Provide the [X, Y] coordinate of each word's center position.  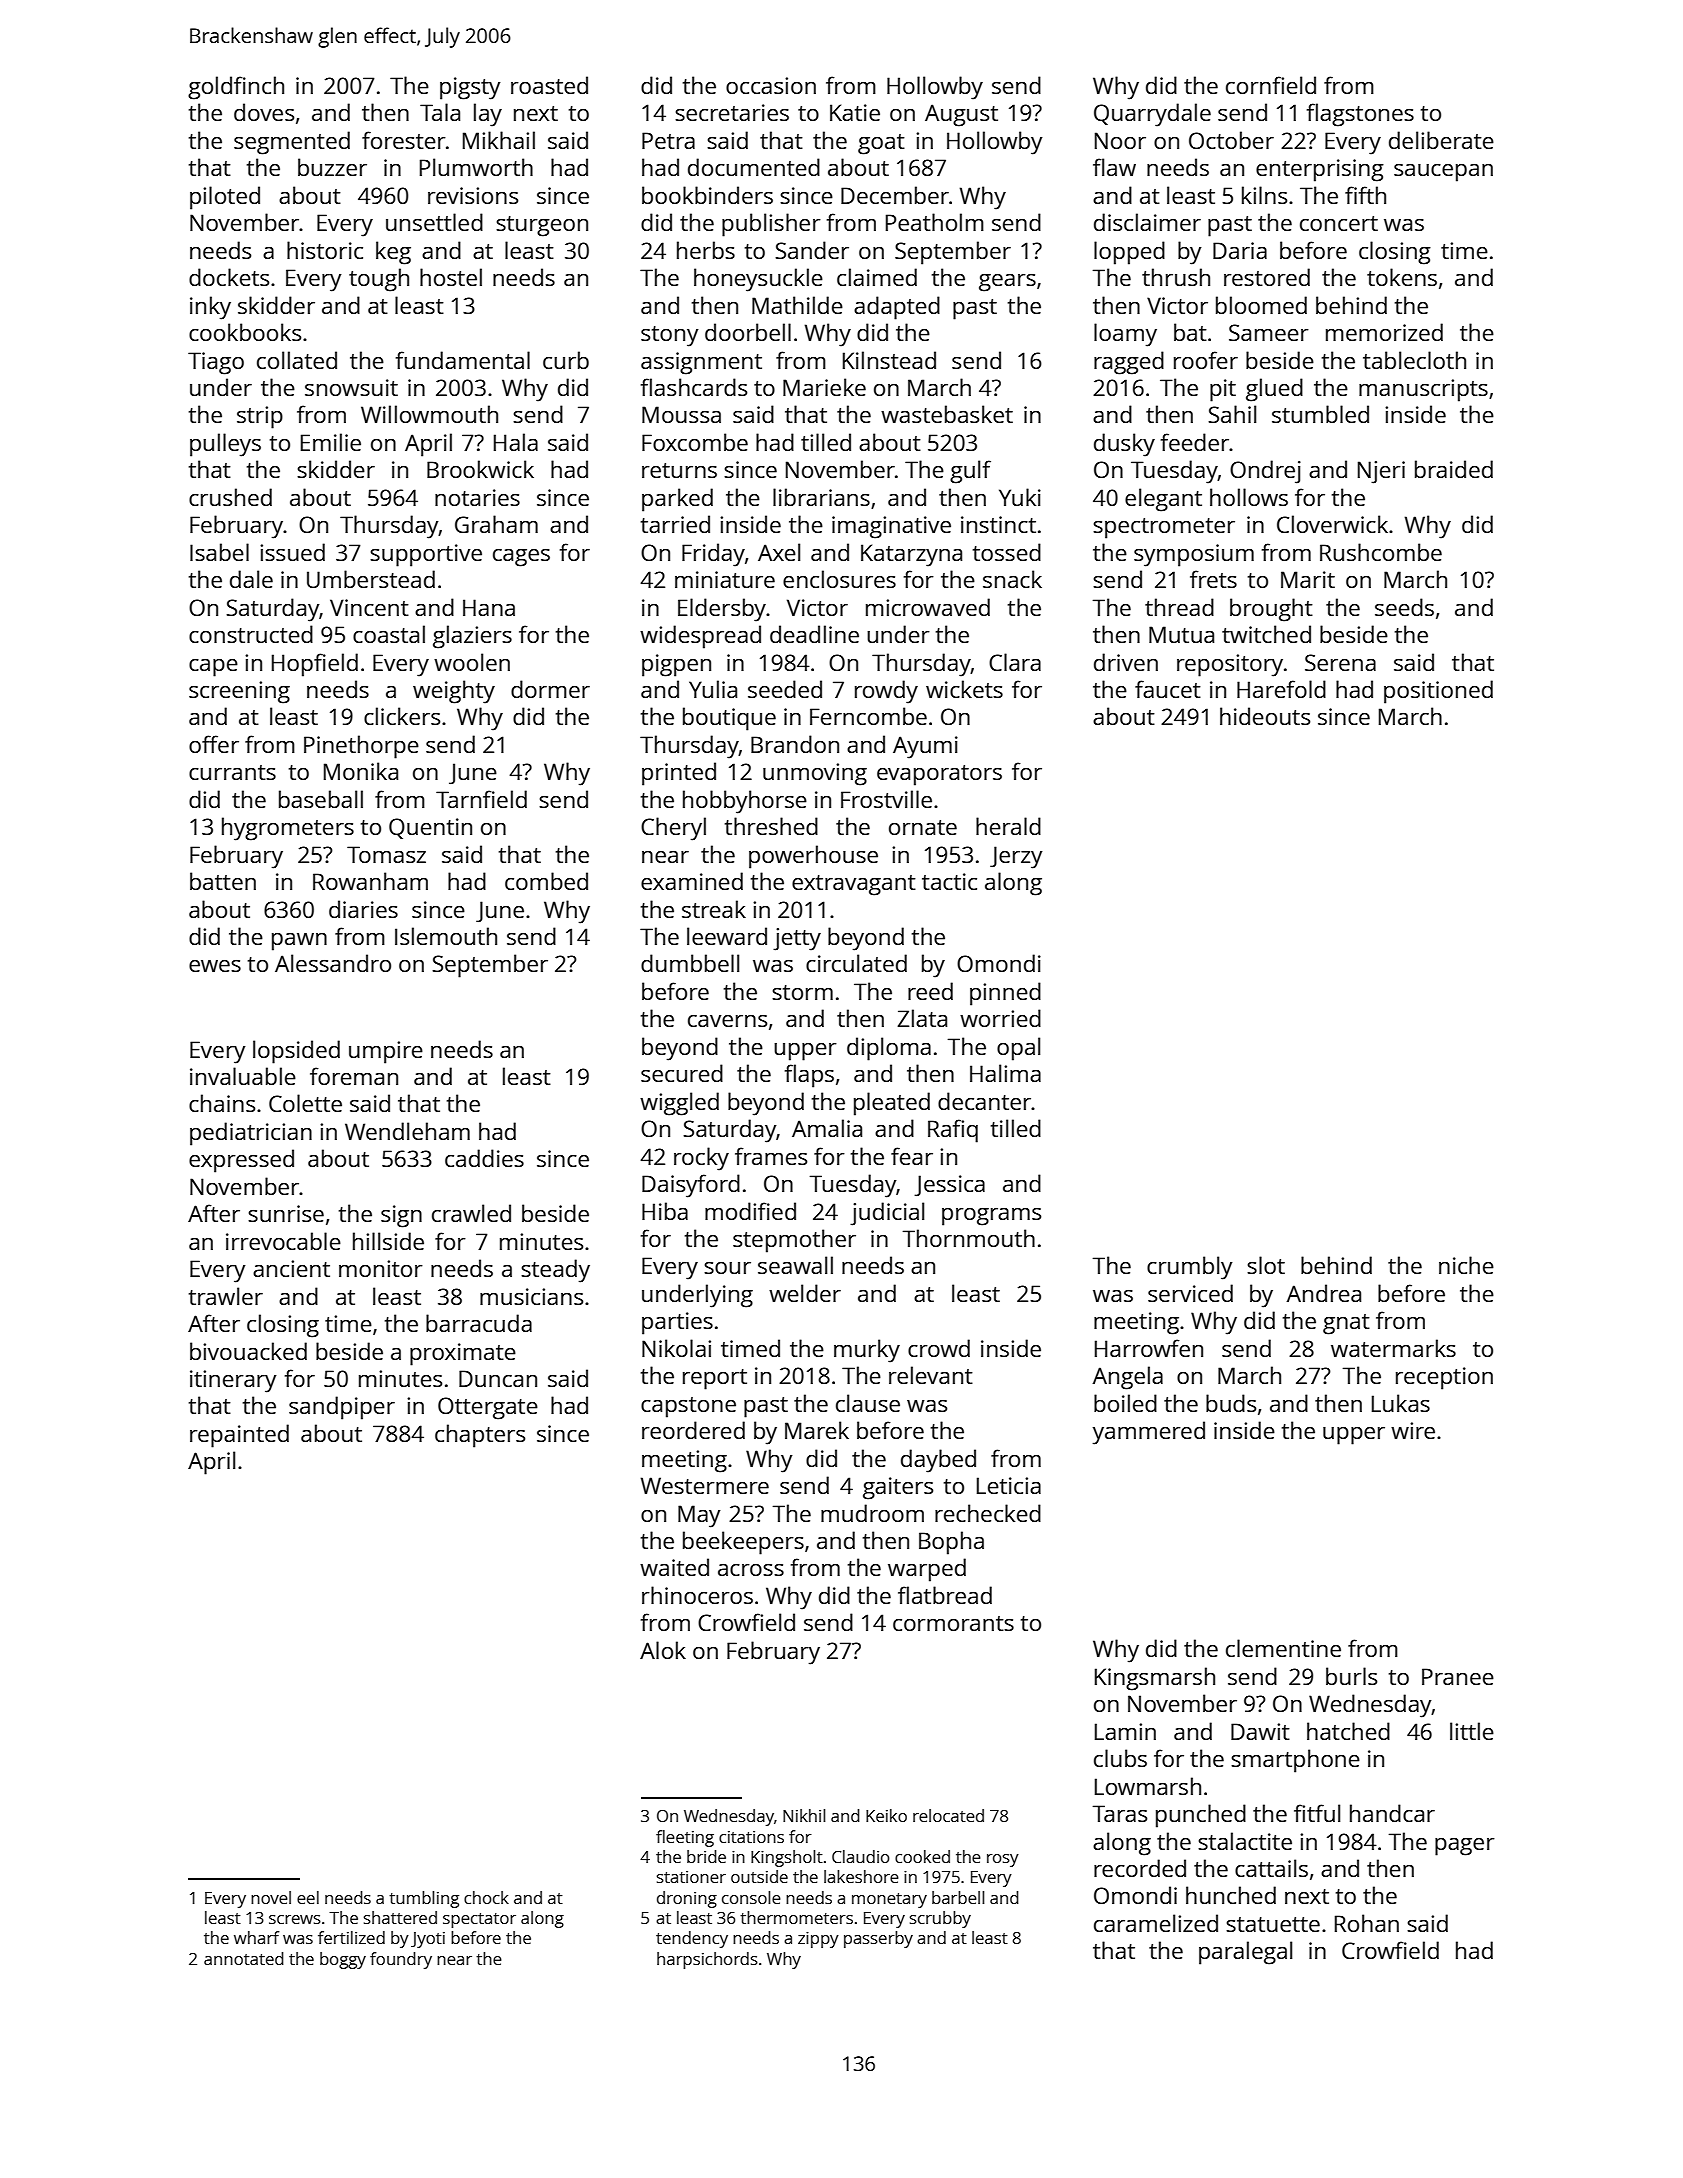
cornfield [1271, 85]
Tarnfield [481, 799]
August [961, 115]
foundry [401, 1960]
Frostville [886, 799]
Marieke [824, 387]
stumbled [1320, 414]
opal [1018, 1049]
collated [297, 360]
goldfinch [236, 88]
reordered [693, 1430]
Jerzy [1016, 857]
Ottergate [488, 1408]
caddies [484, 1158]
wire [1413, 1430]
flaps [809, 1076]
